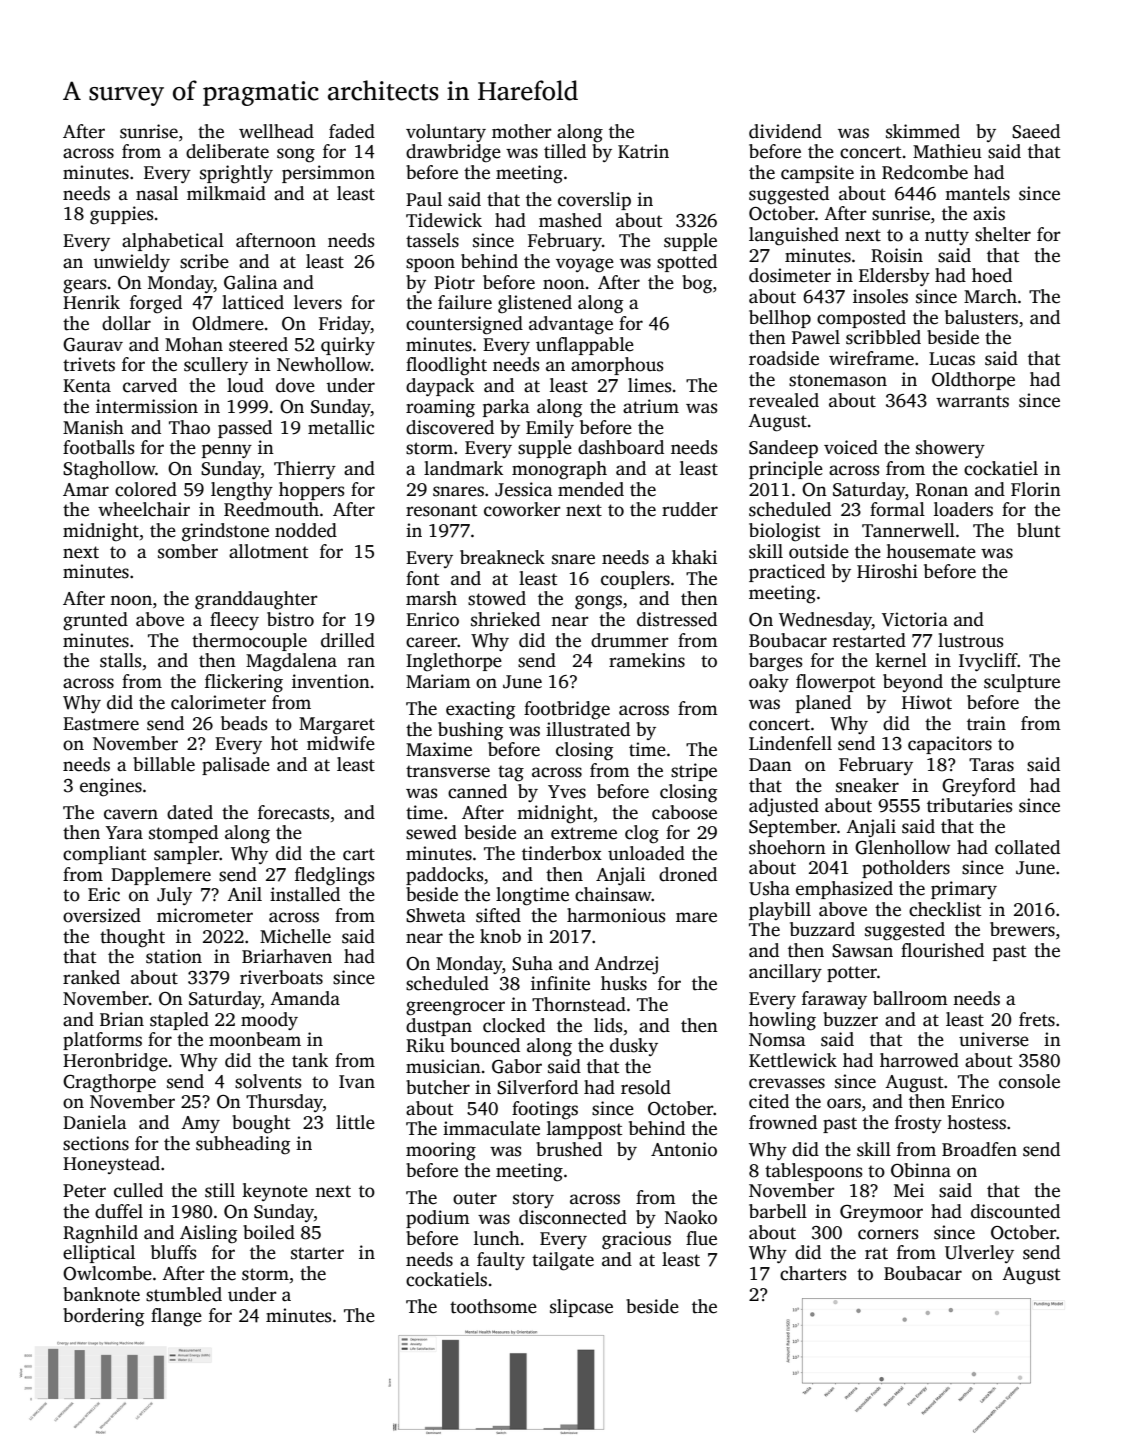  Describe the element at coordinates (102, 915) in the document. I see `oversized` at that location.
